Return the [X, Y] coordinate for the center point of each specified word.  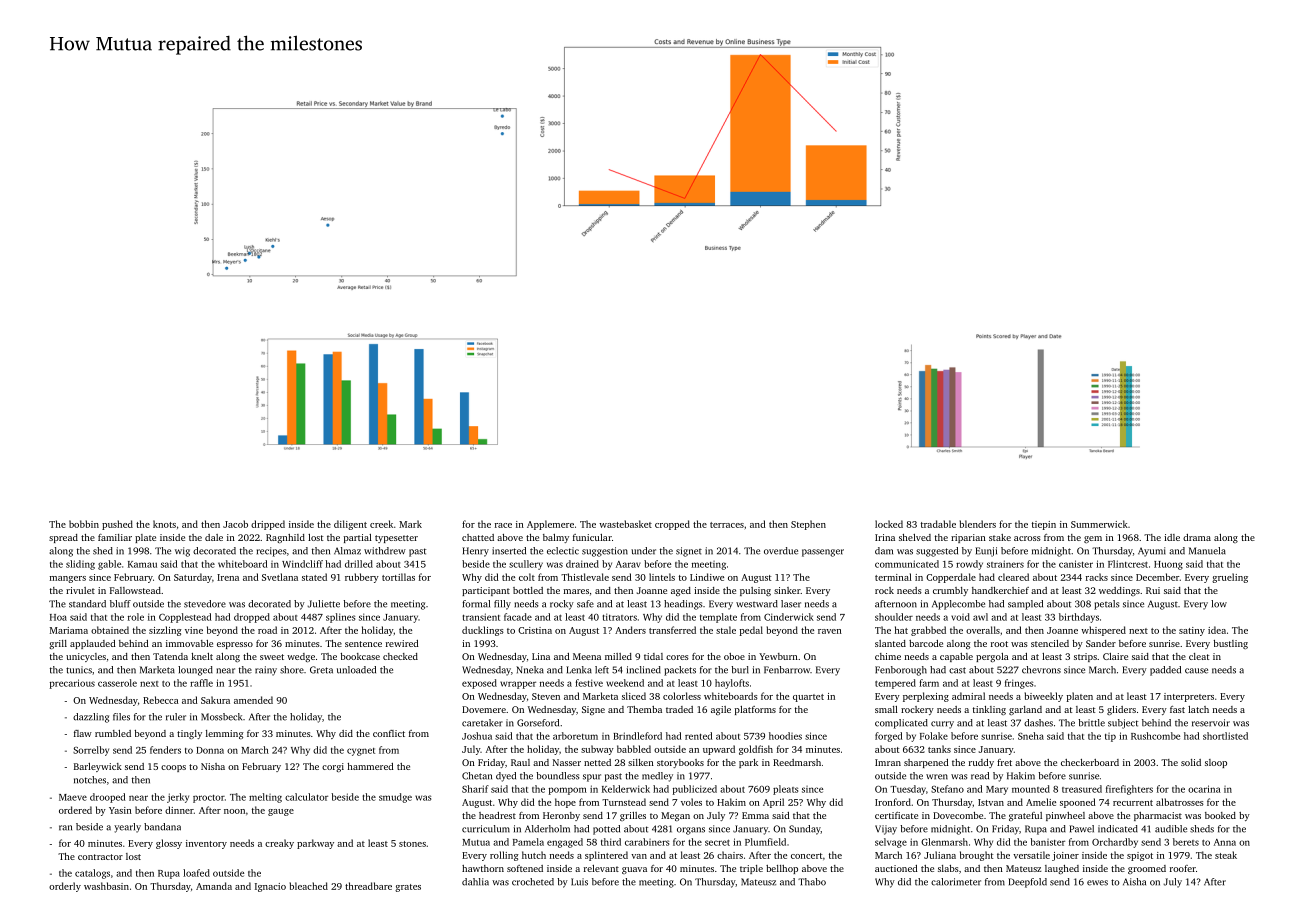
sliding [80, 565]
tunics [79, 670]
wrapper [518, 685]
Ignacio [270, 887]
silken [641, 762]
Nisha [213, 766]
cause [1196, 671]
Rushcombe [1155, 736]
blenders [977, 524]
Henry [475, 552]
